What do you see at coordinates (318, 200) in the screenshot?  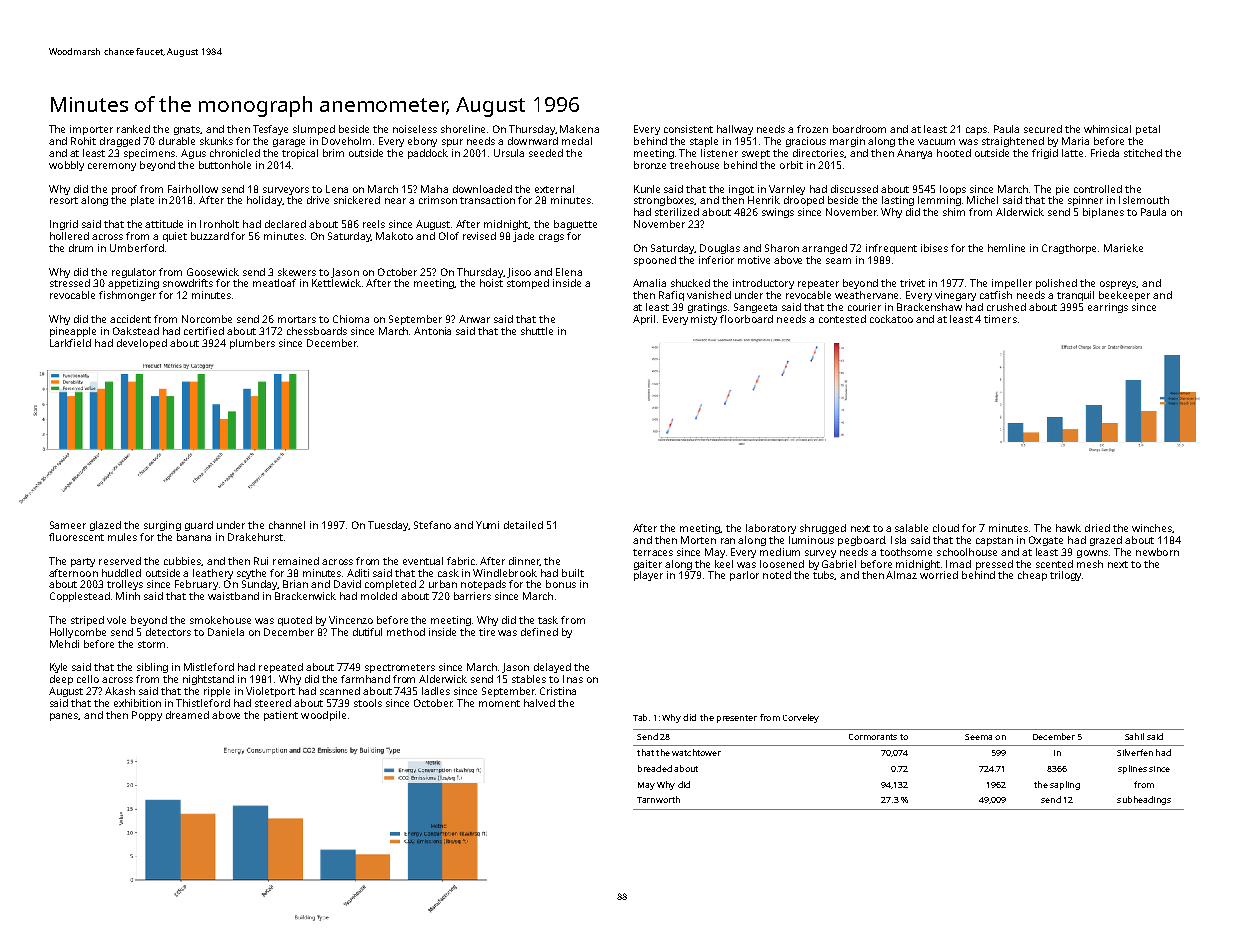 I see `drive` at bounding box center [318, 200].
